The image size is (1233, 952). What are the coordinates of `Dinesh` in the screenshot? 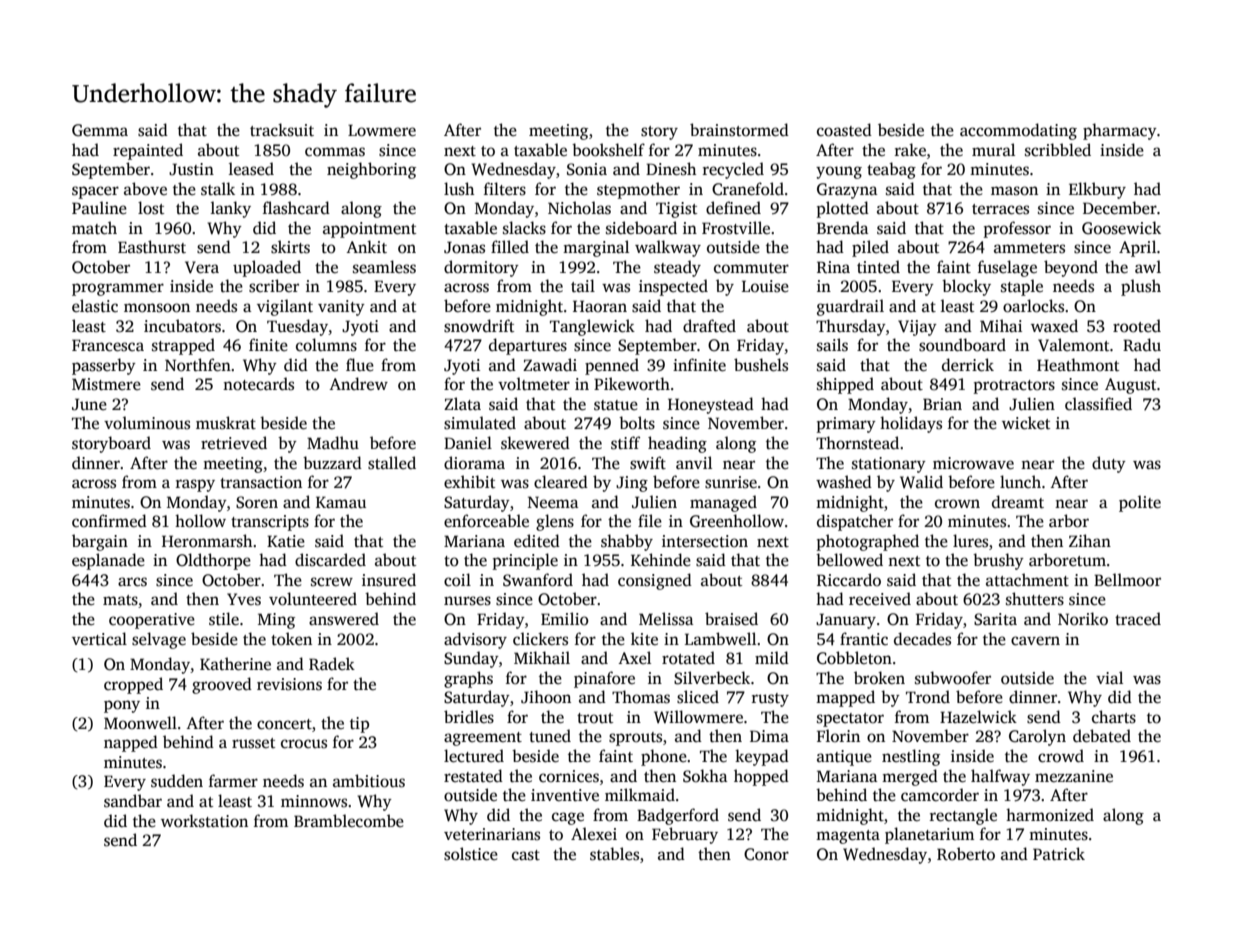 It's located at (671, 169).
